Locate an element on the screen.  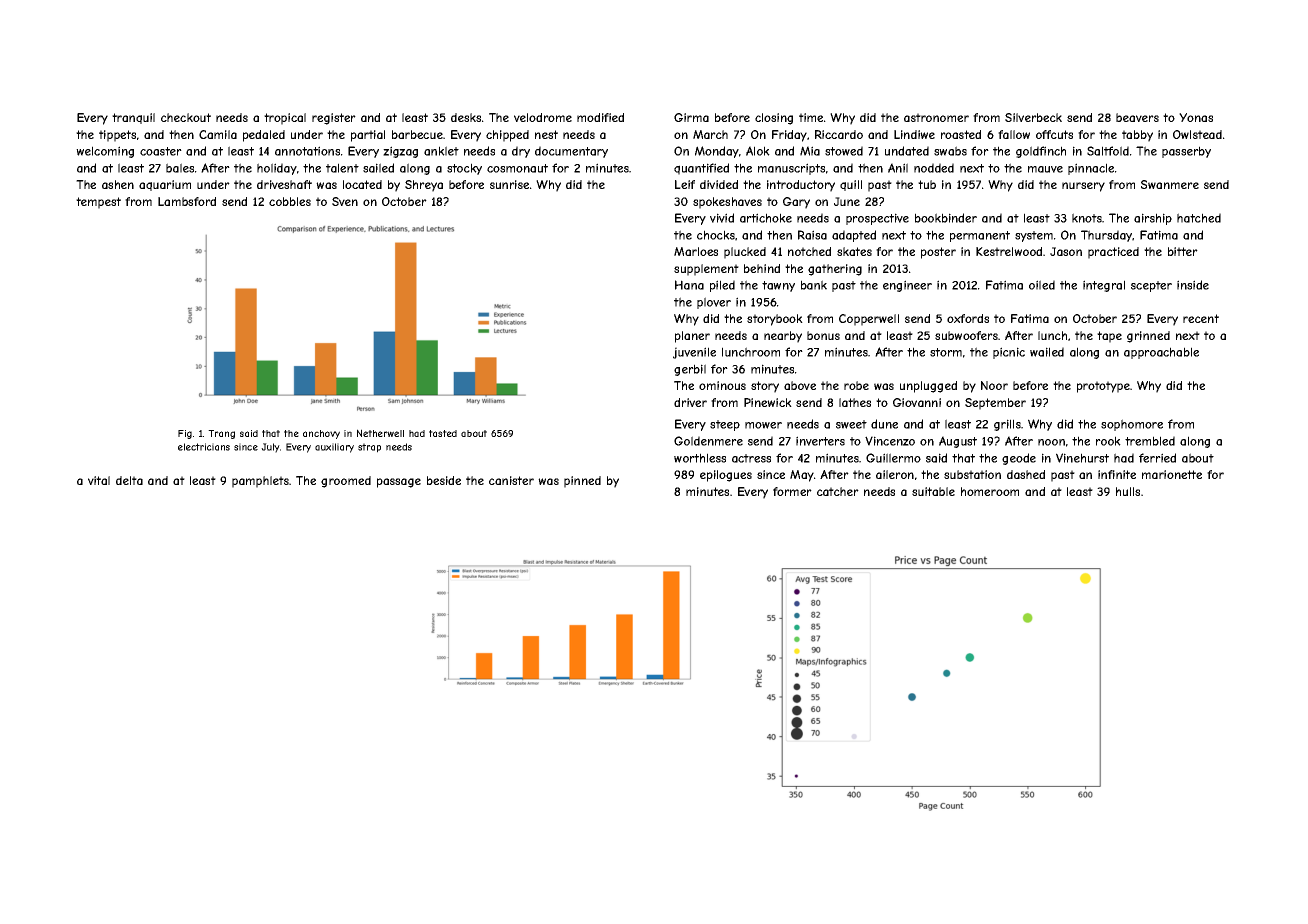
grills is located at coordinates (1007, 425).
